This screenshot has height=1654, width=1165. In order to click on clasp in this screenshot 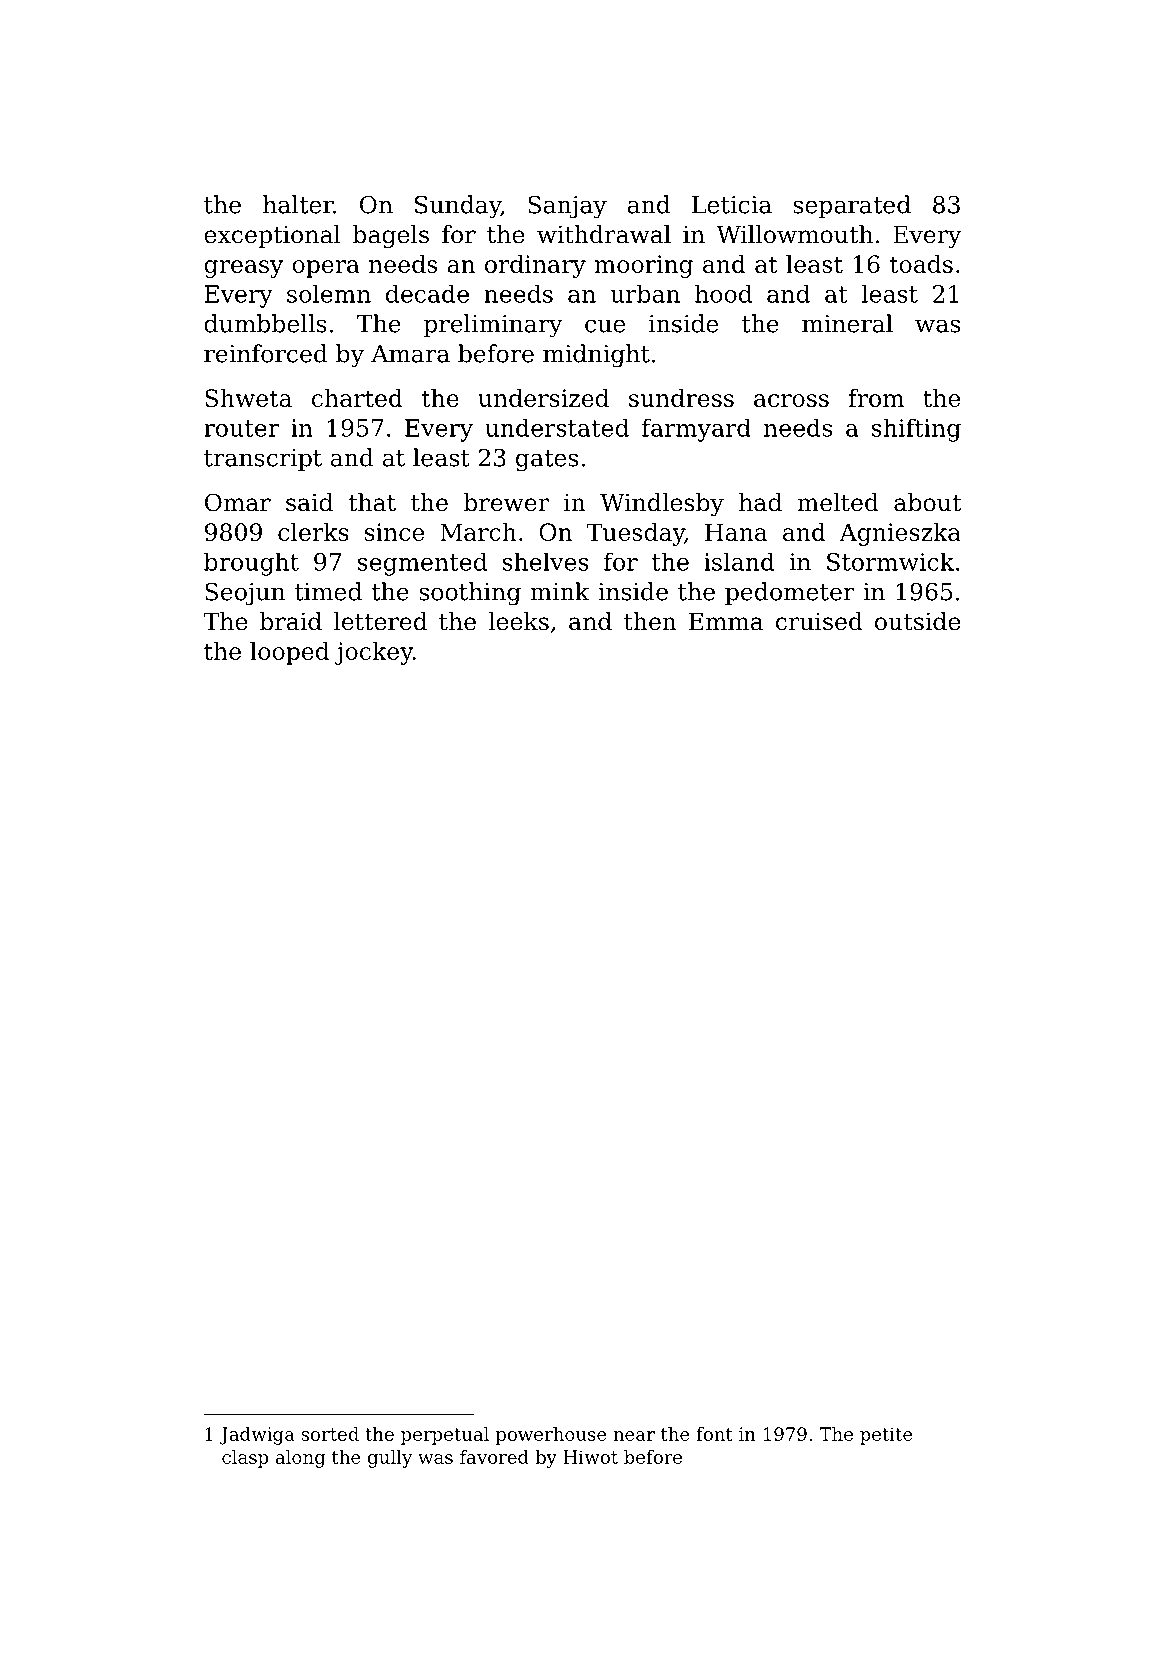, I will do `click(245, 1459)`.
